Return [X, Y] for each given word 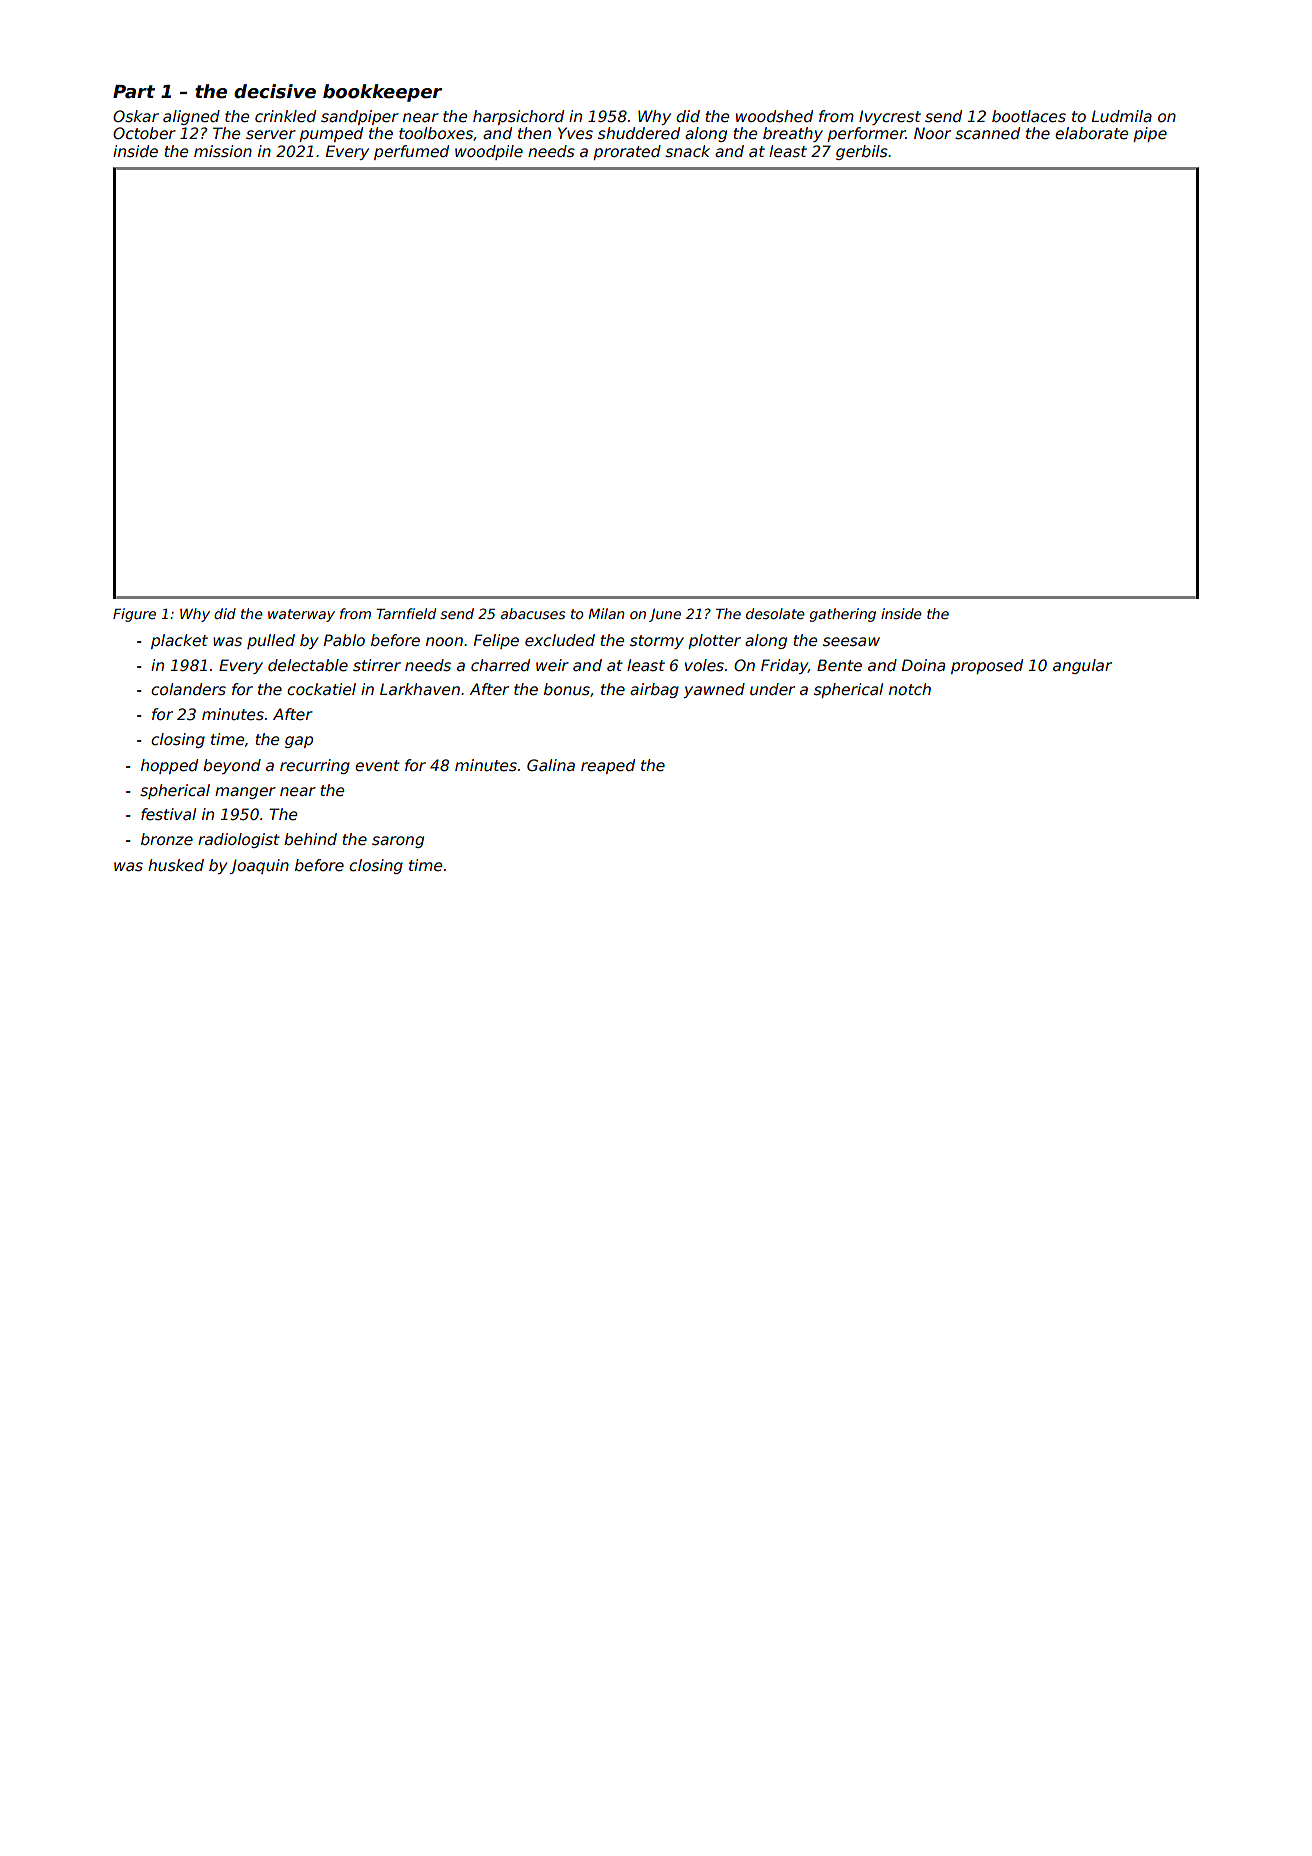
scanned [987, 133]
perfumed [411, 152]
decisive [275, 91]
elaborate [1091, 133]
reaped [608, 766]
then [534, 133]
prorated [627, 152]
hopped [169, 766]
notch [910, 689]
